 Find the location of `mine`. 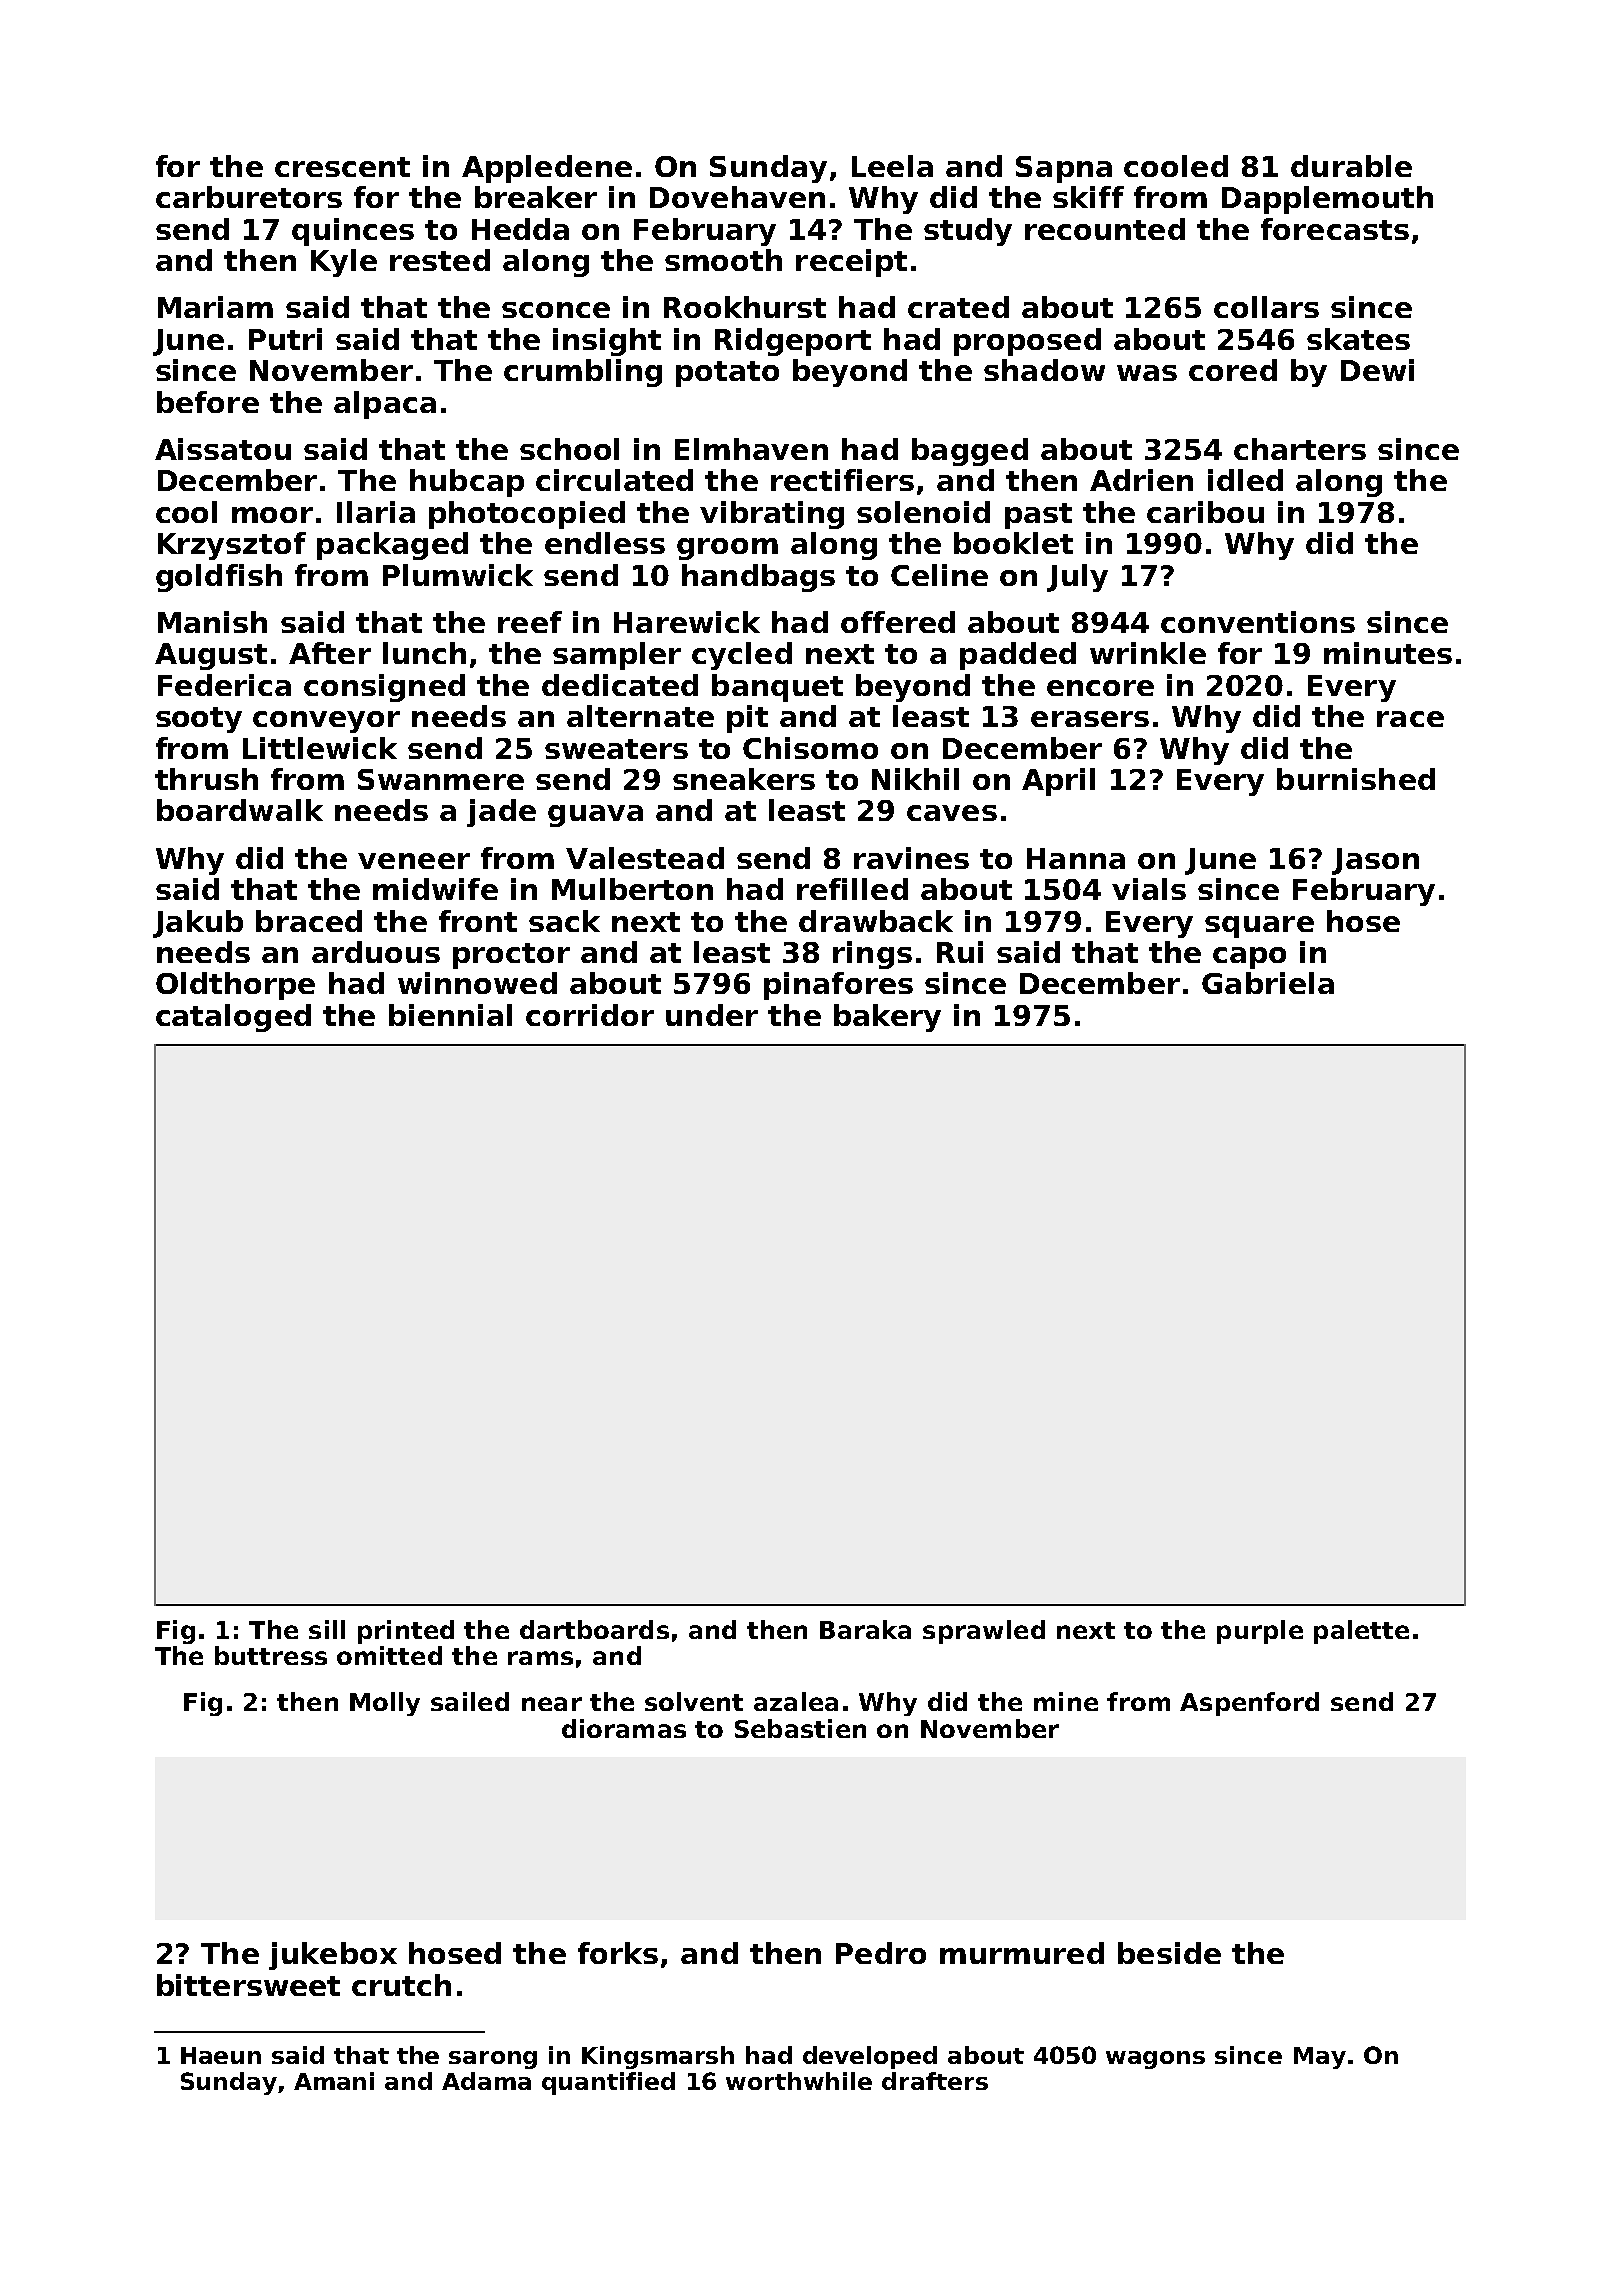

mine is located at coordinates (1066, 1701).
